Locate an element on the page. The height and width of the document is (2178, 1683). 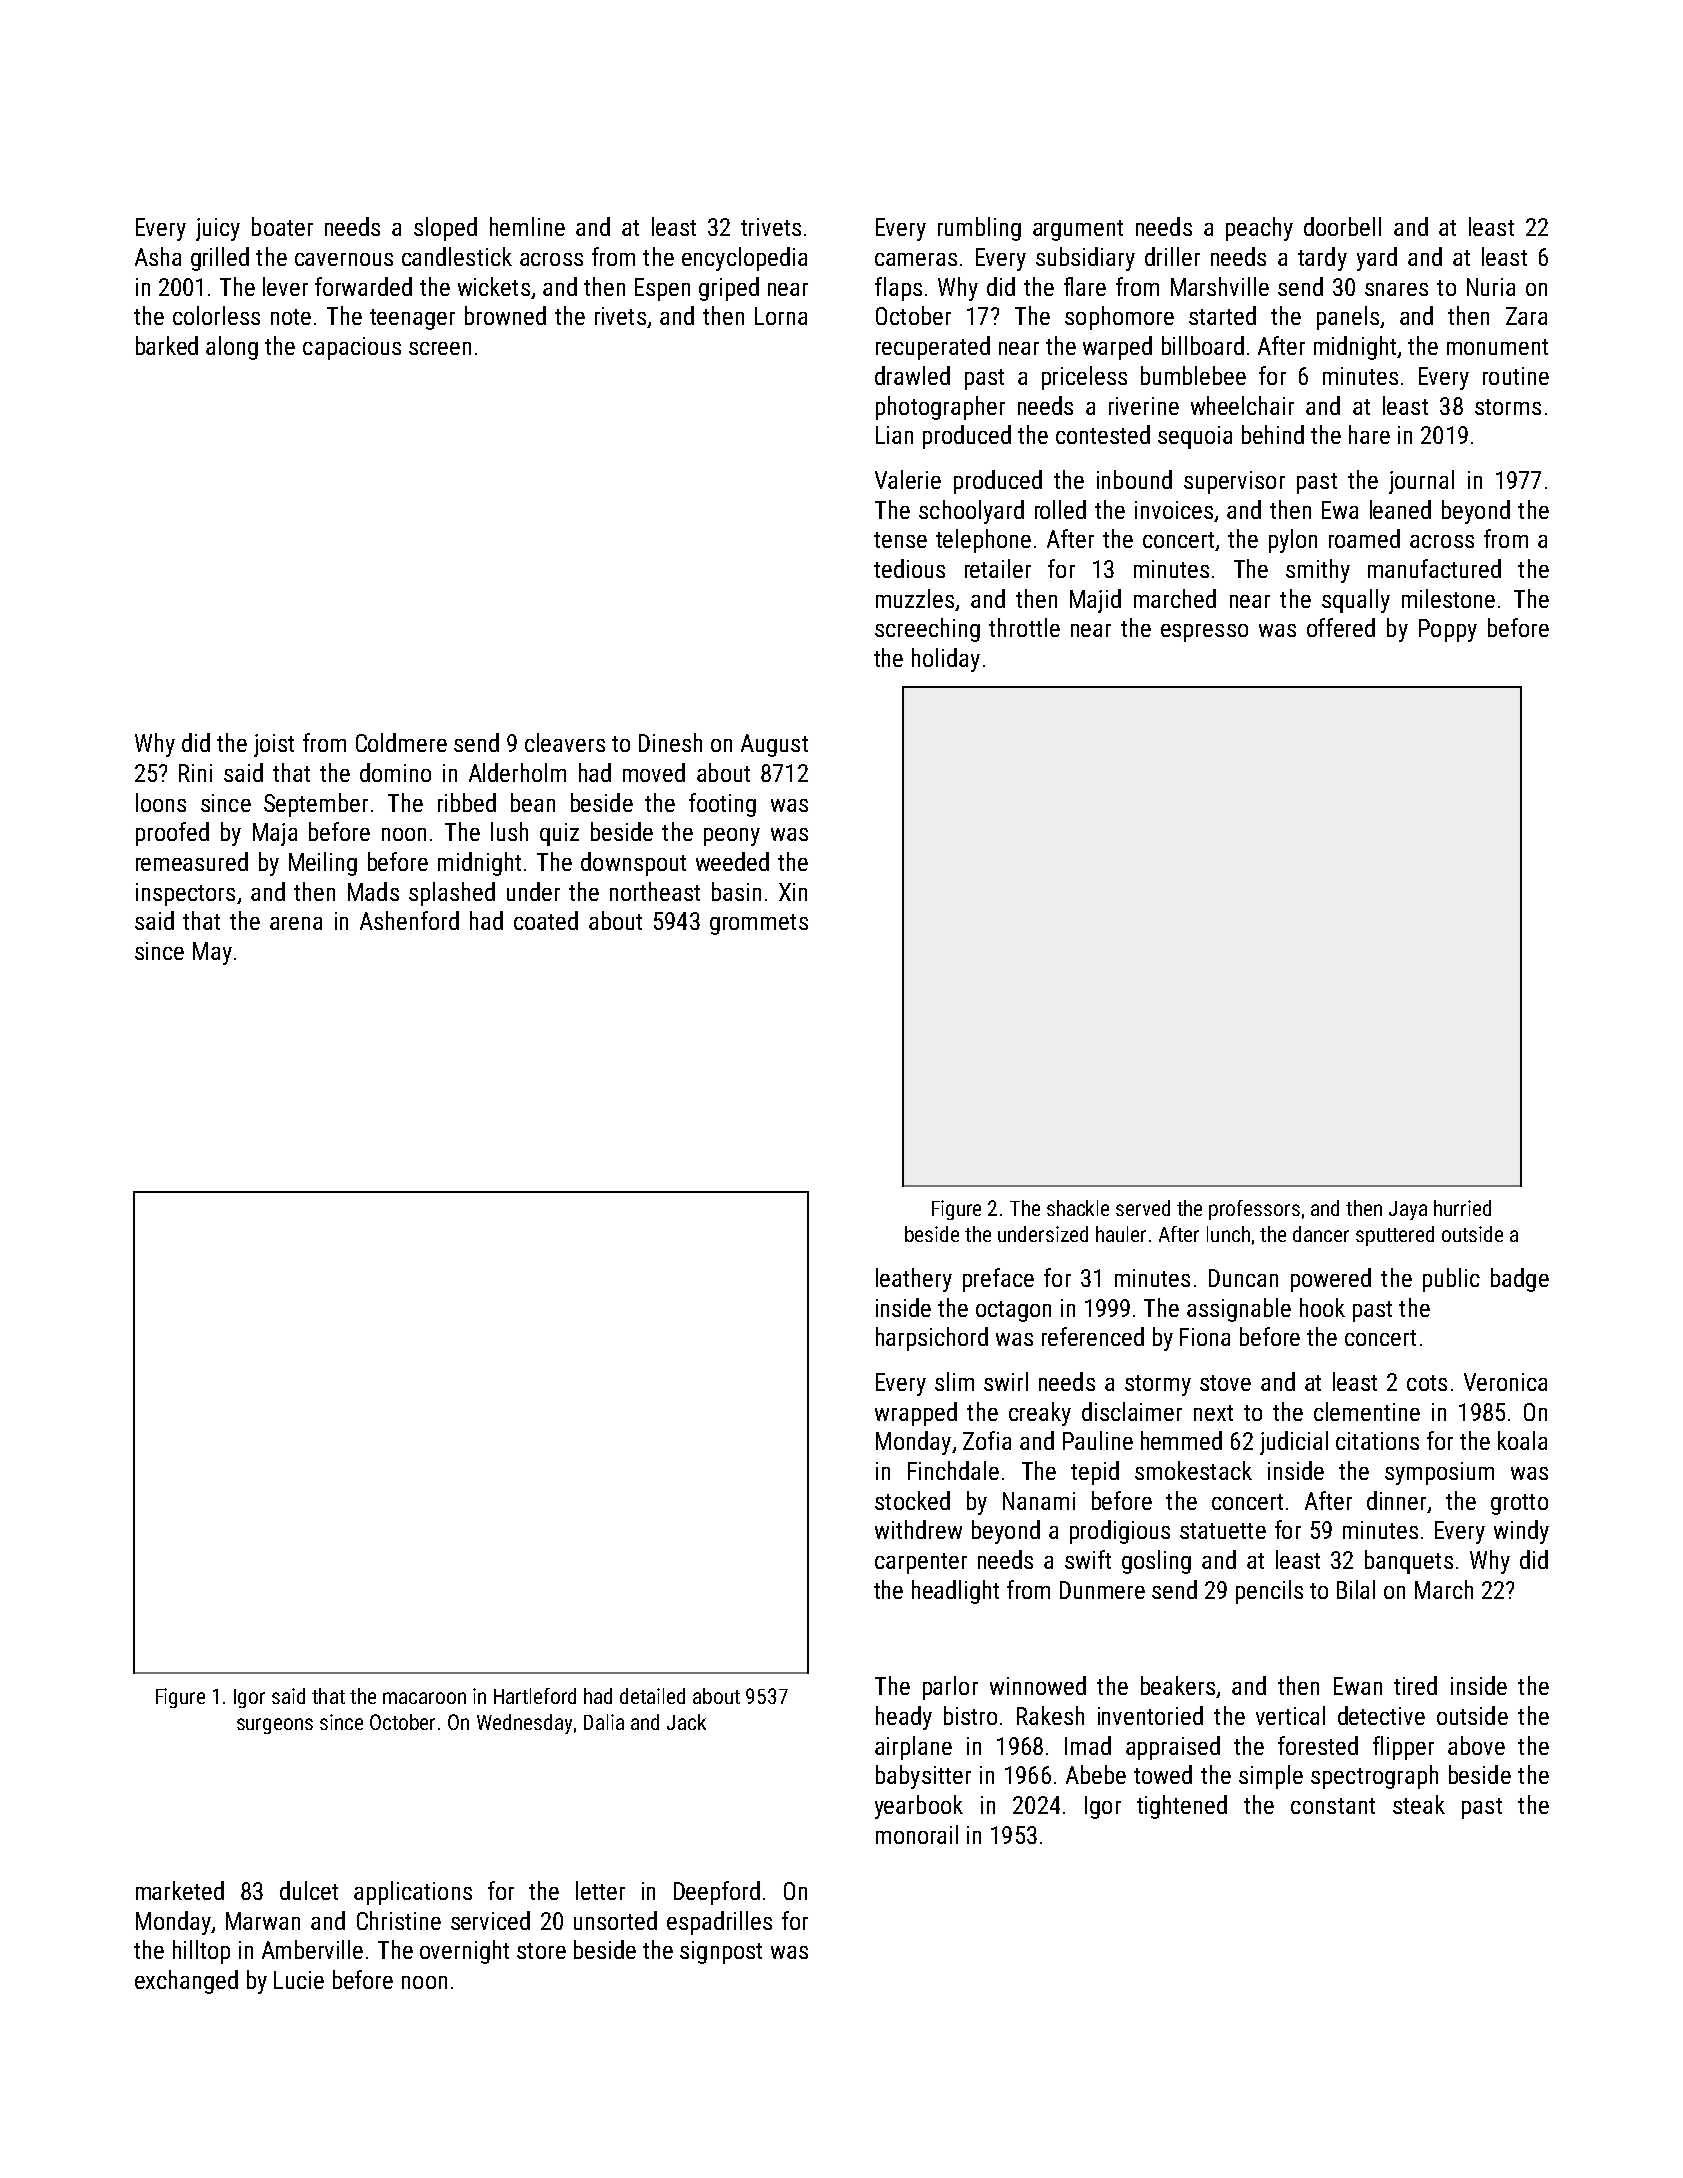
August is located at coordinates (774, 745).
